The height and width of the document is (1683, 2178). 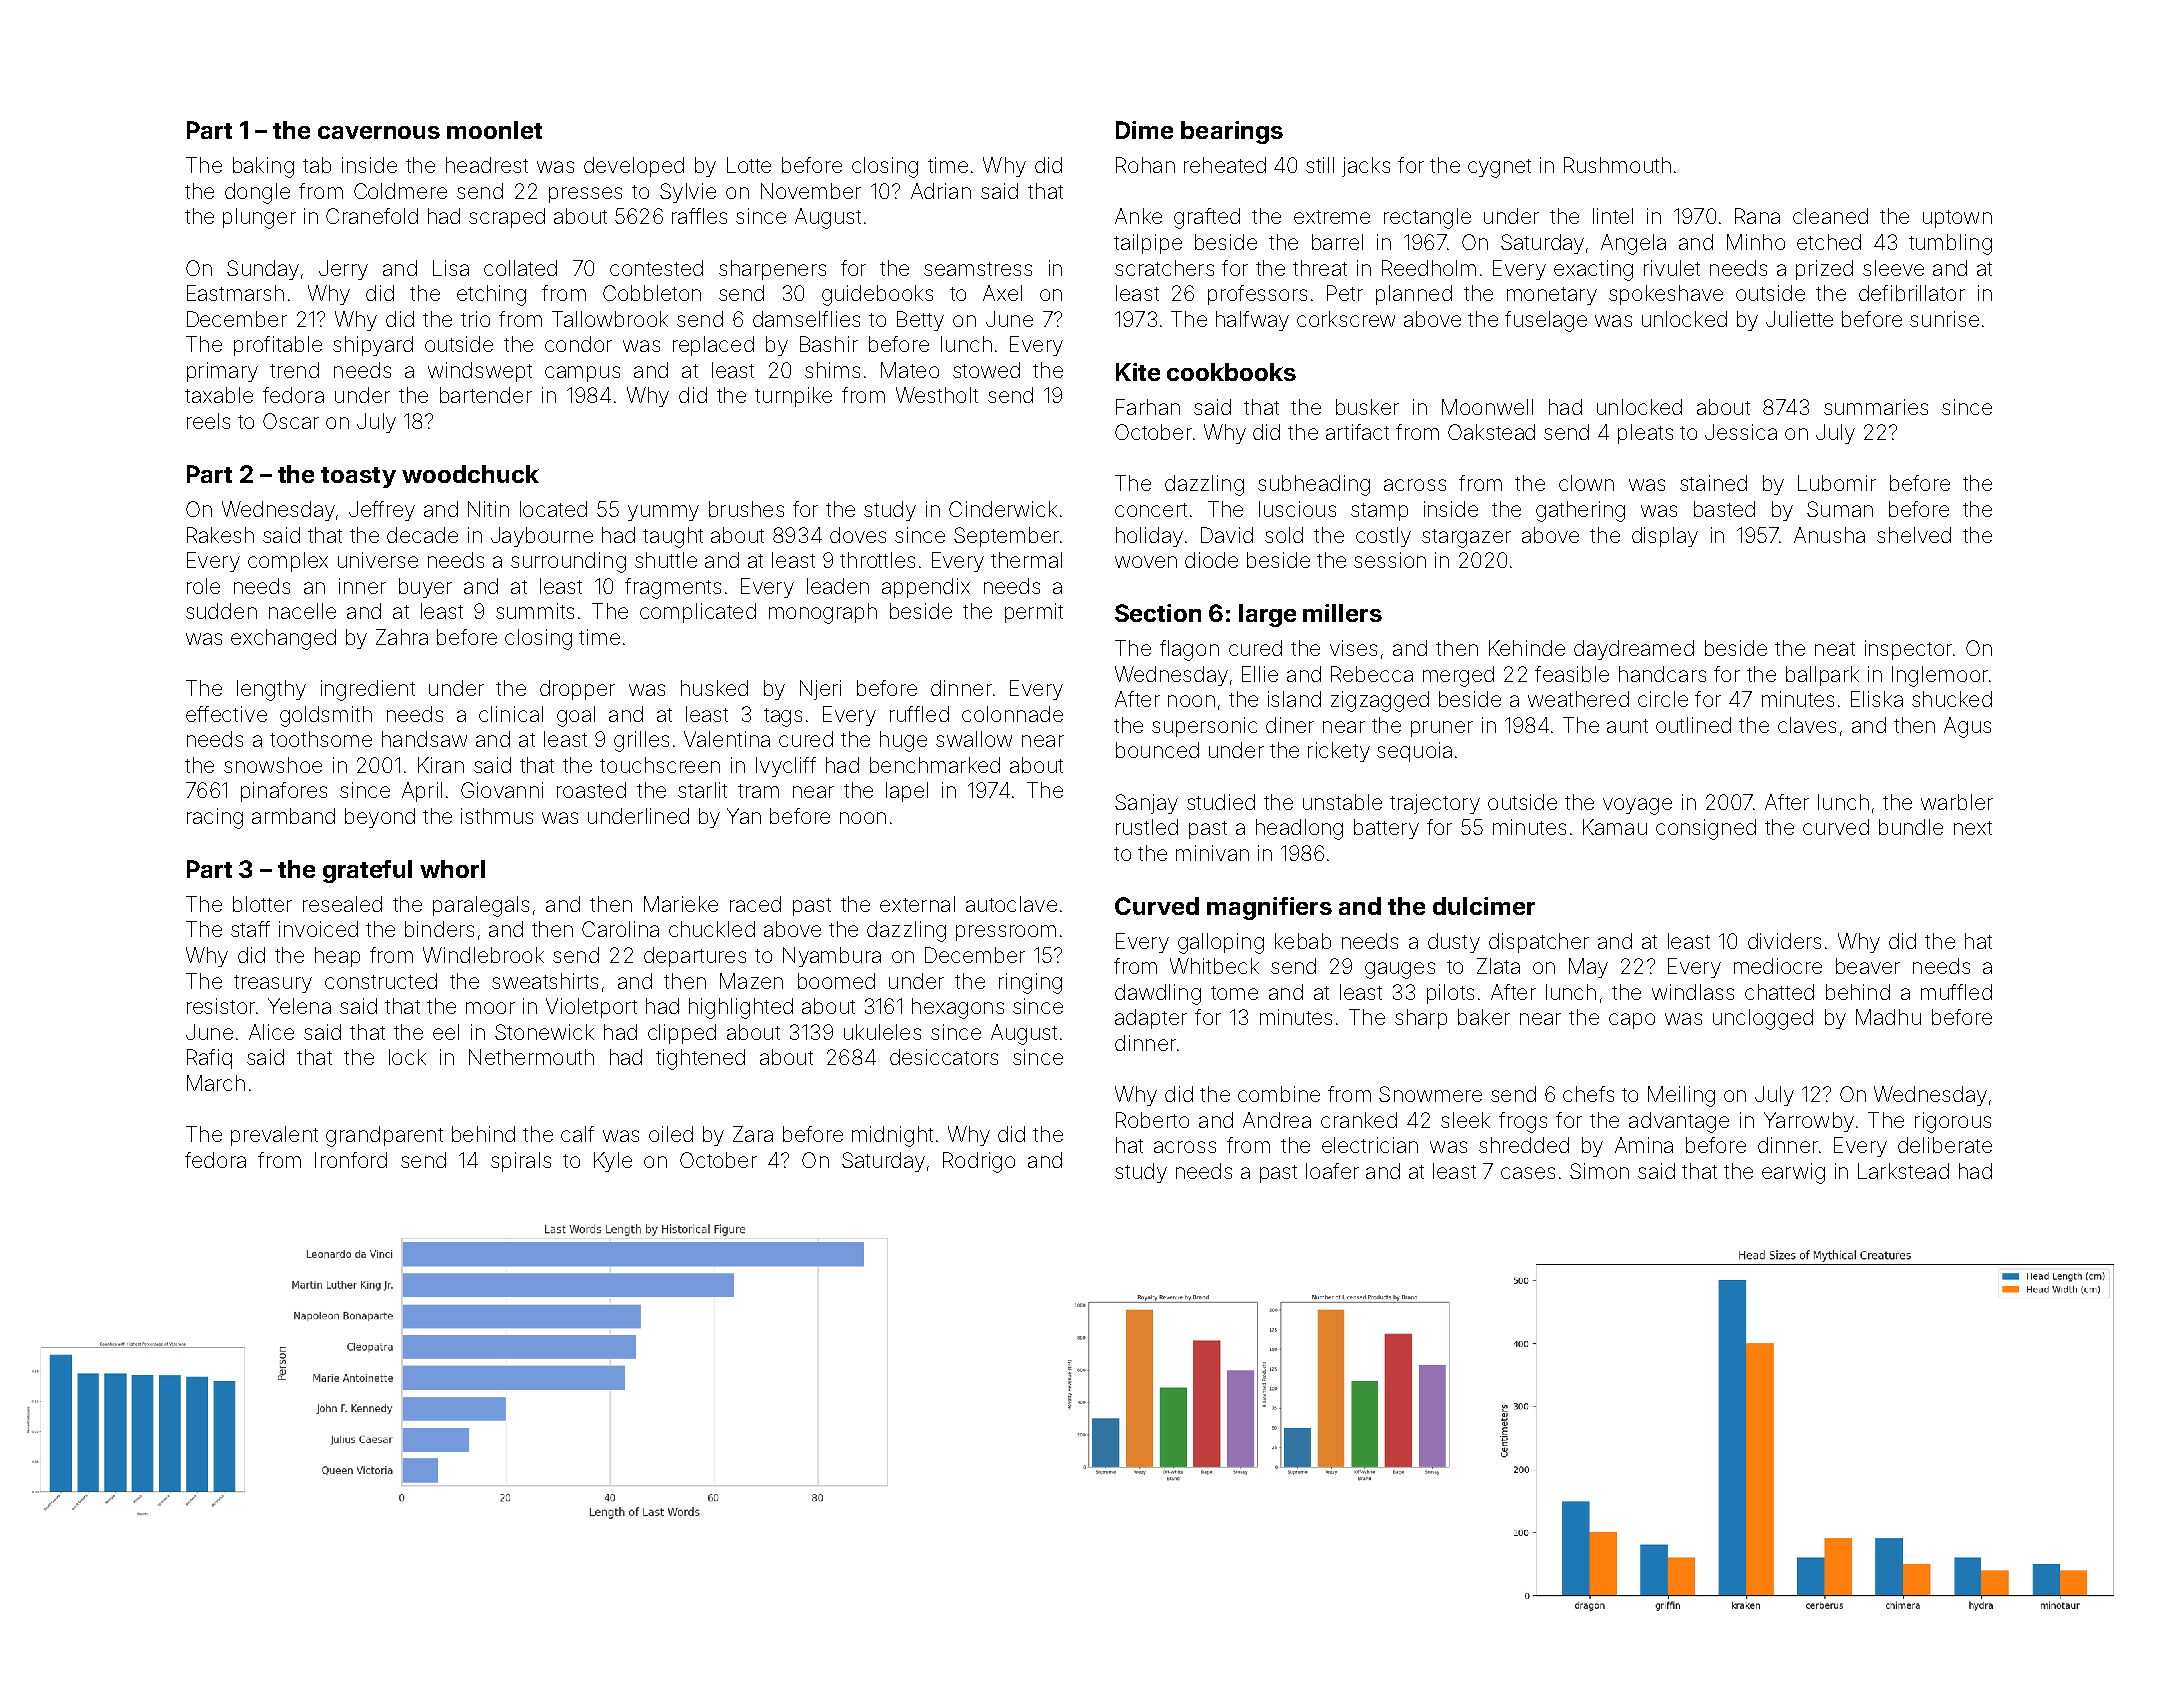 What do you see at coordinates (439, 929) in the document?
I see `binders` at bounding box center [439, 929].
